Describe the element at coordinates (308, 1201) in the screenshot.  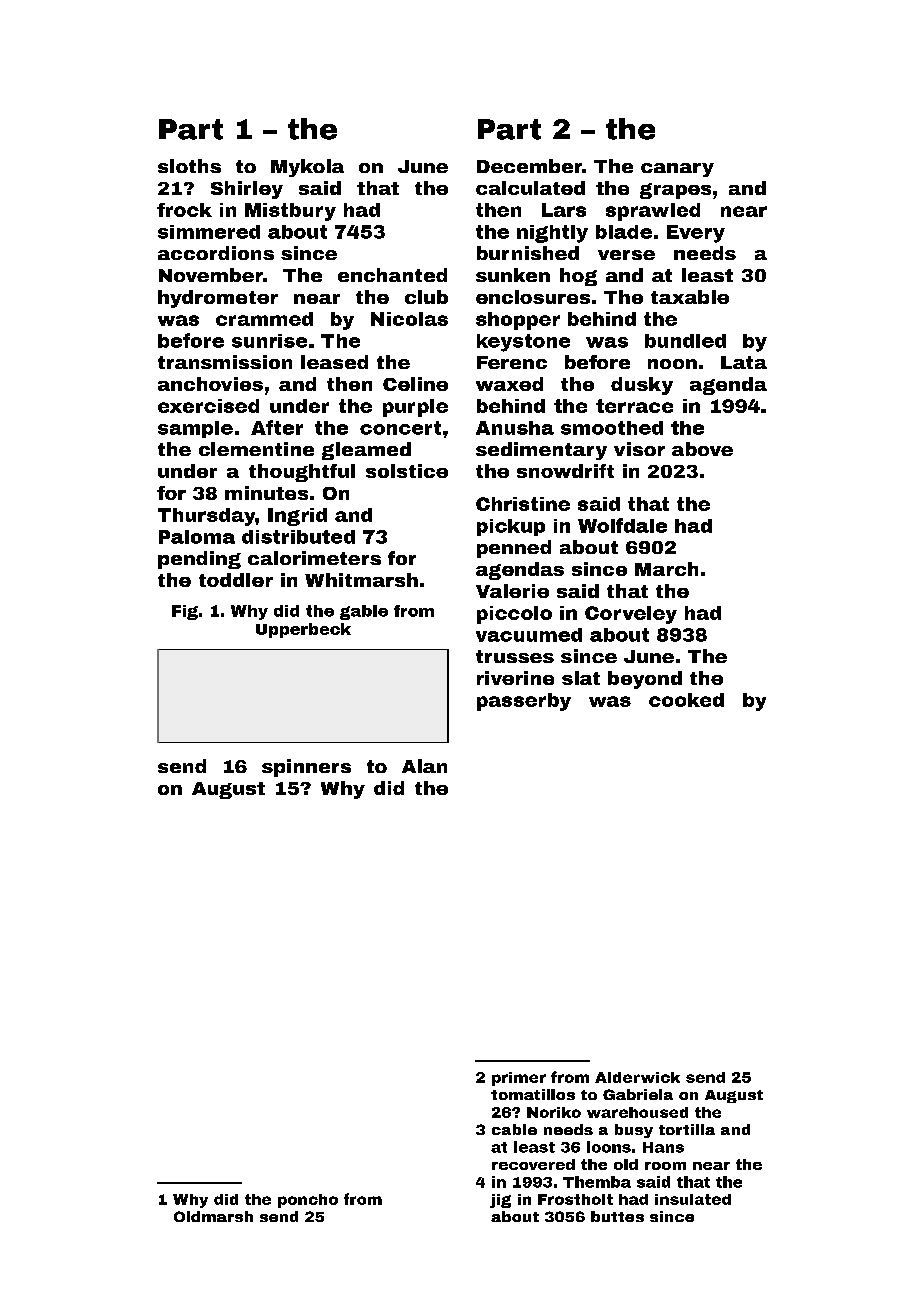
I see `poncho` at that location.
